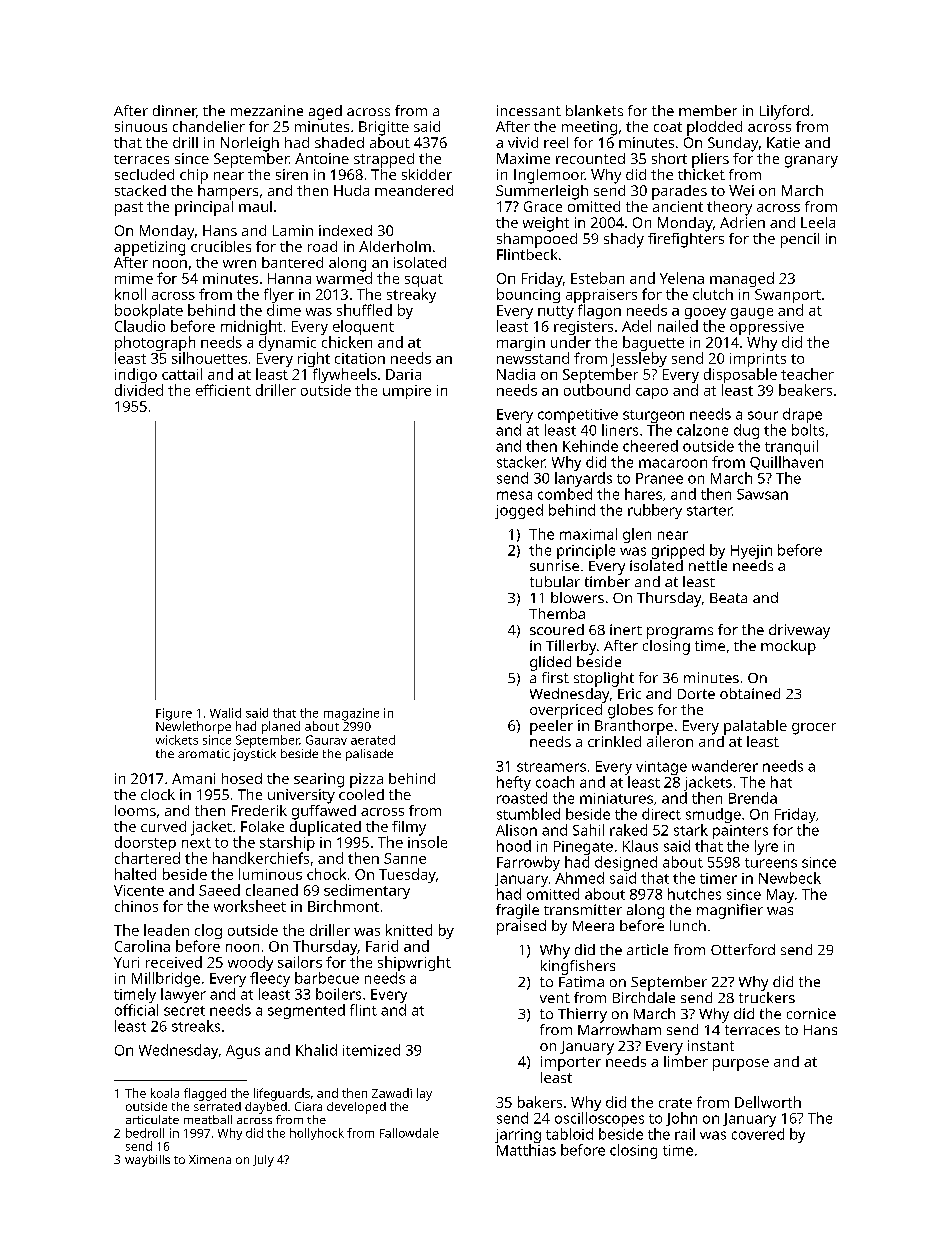 The image size is (952, 1233). What do you see at coordinates (577, 597) in the page?
I see `blowers` at bounding box center [577, 597].
